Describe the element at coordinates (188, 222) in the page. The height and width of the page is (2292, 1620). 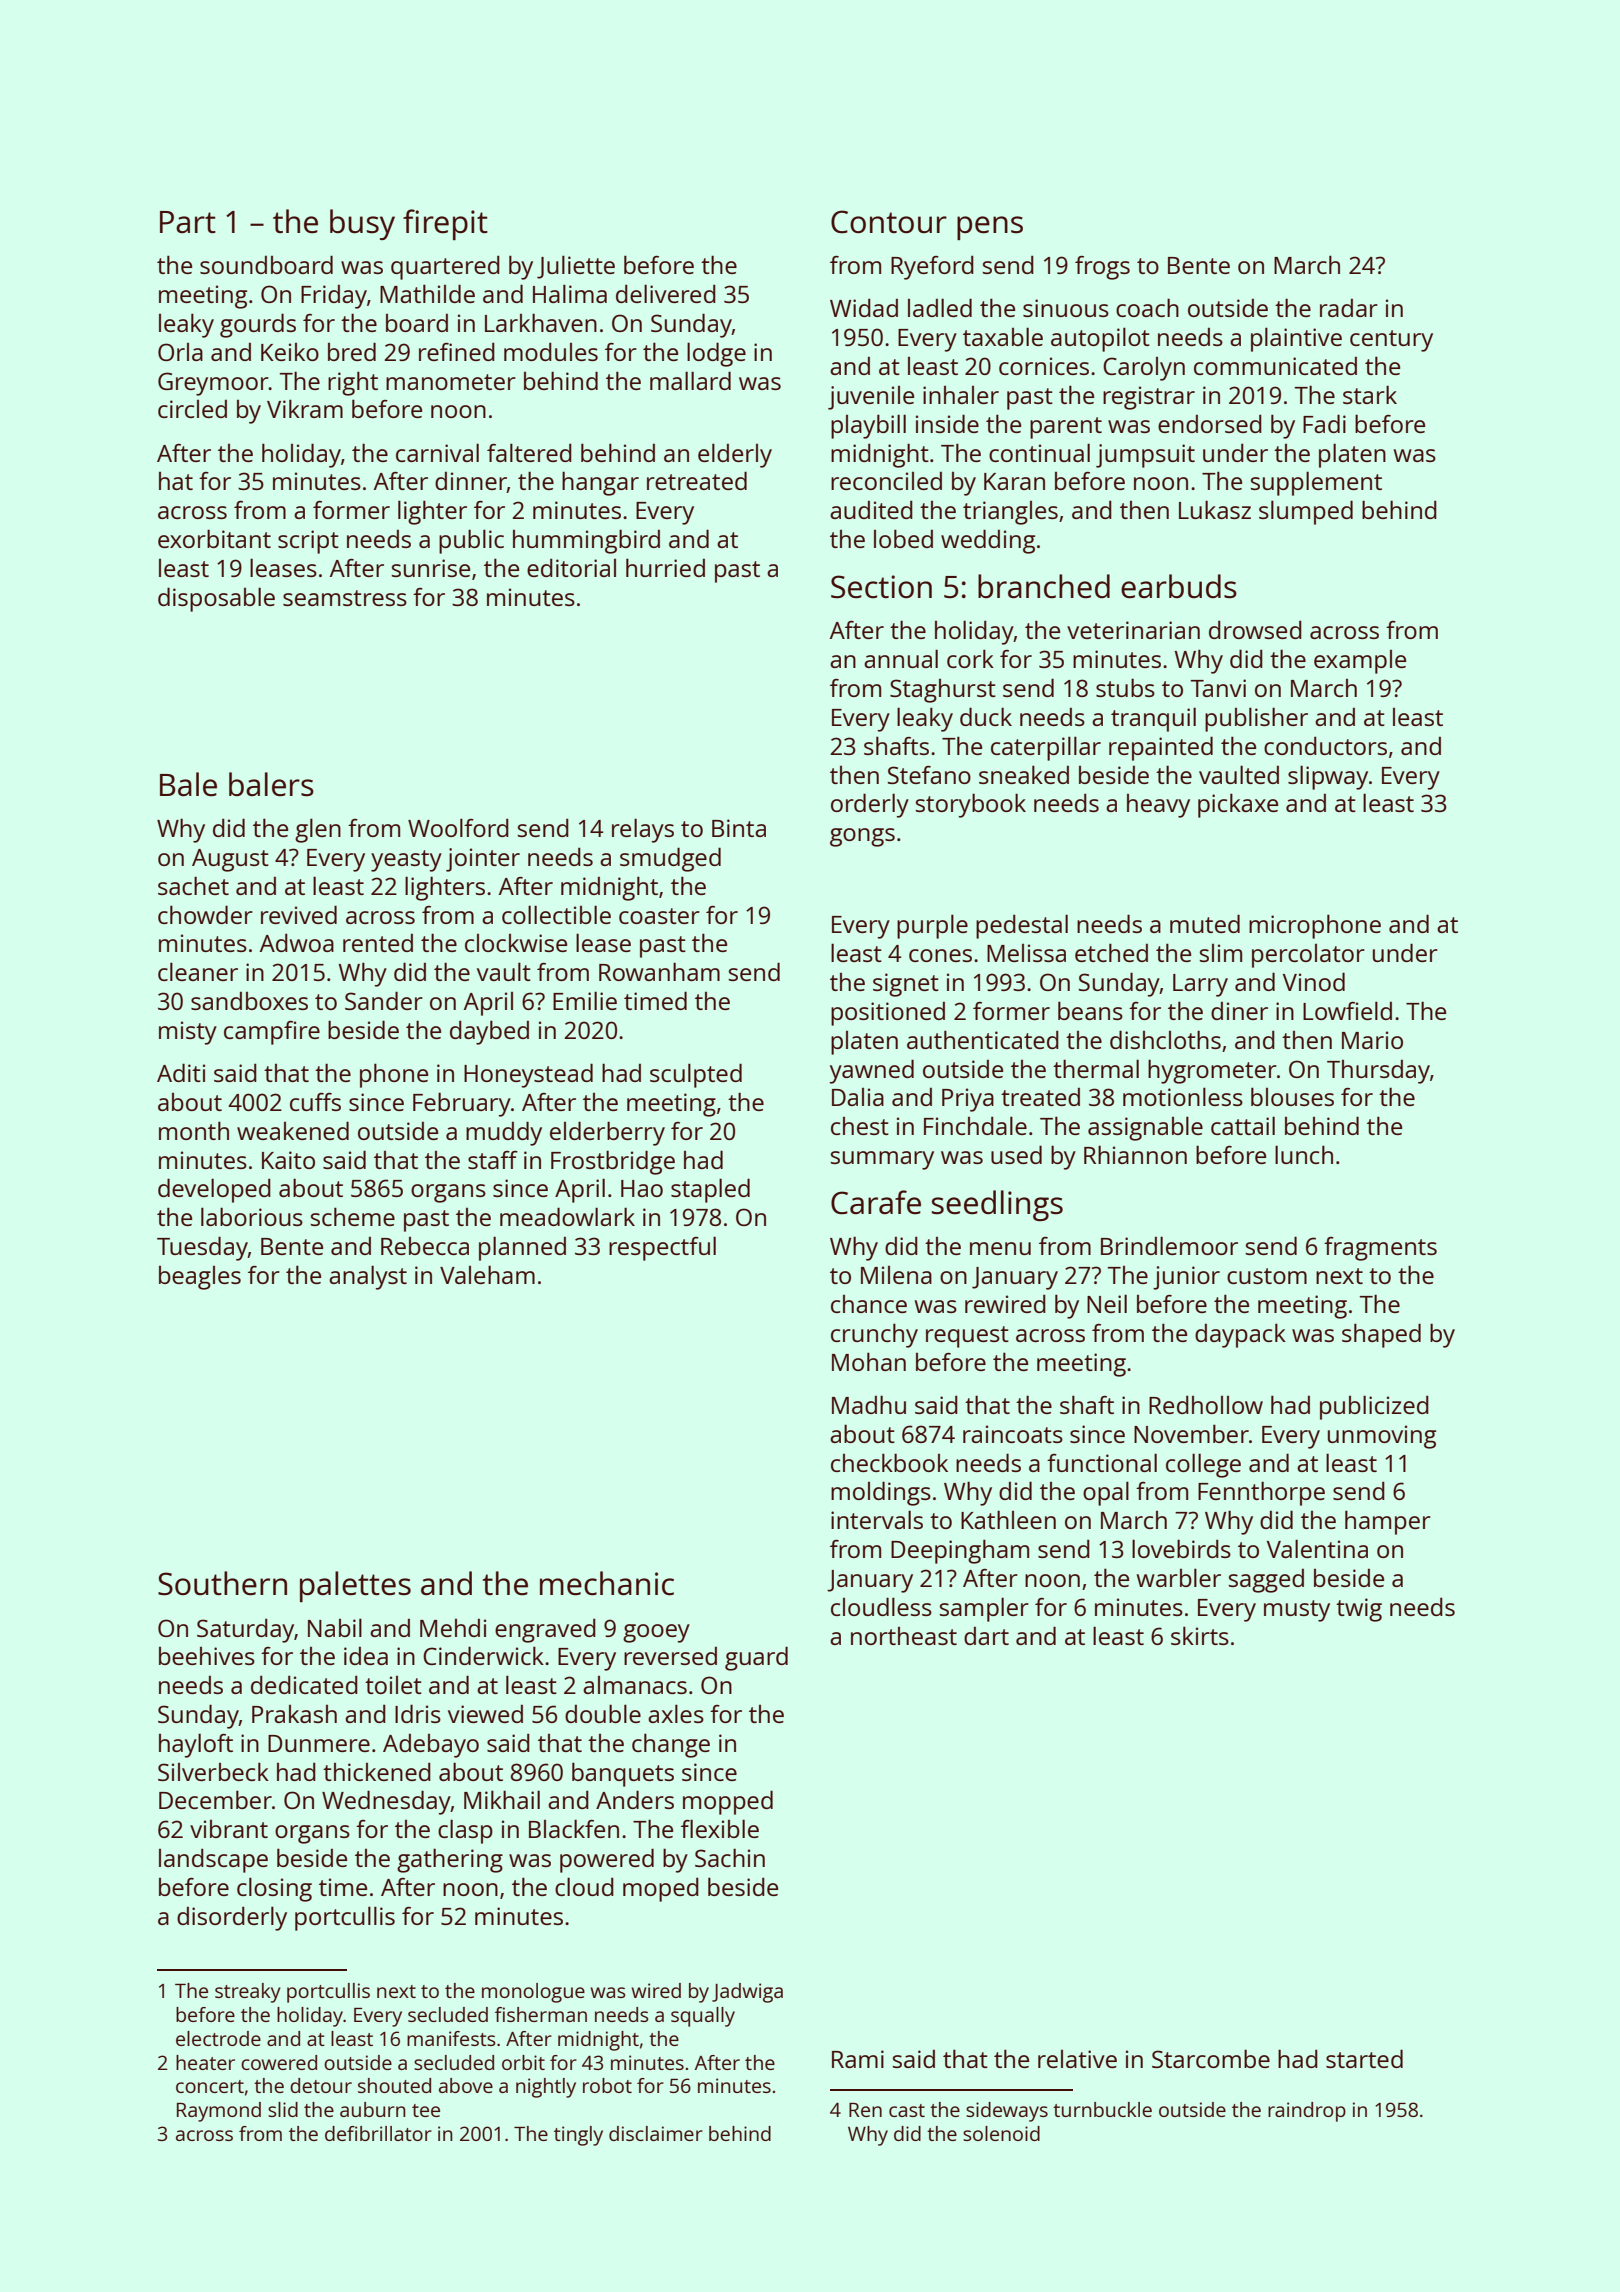
I see `Part` at that location.
